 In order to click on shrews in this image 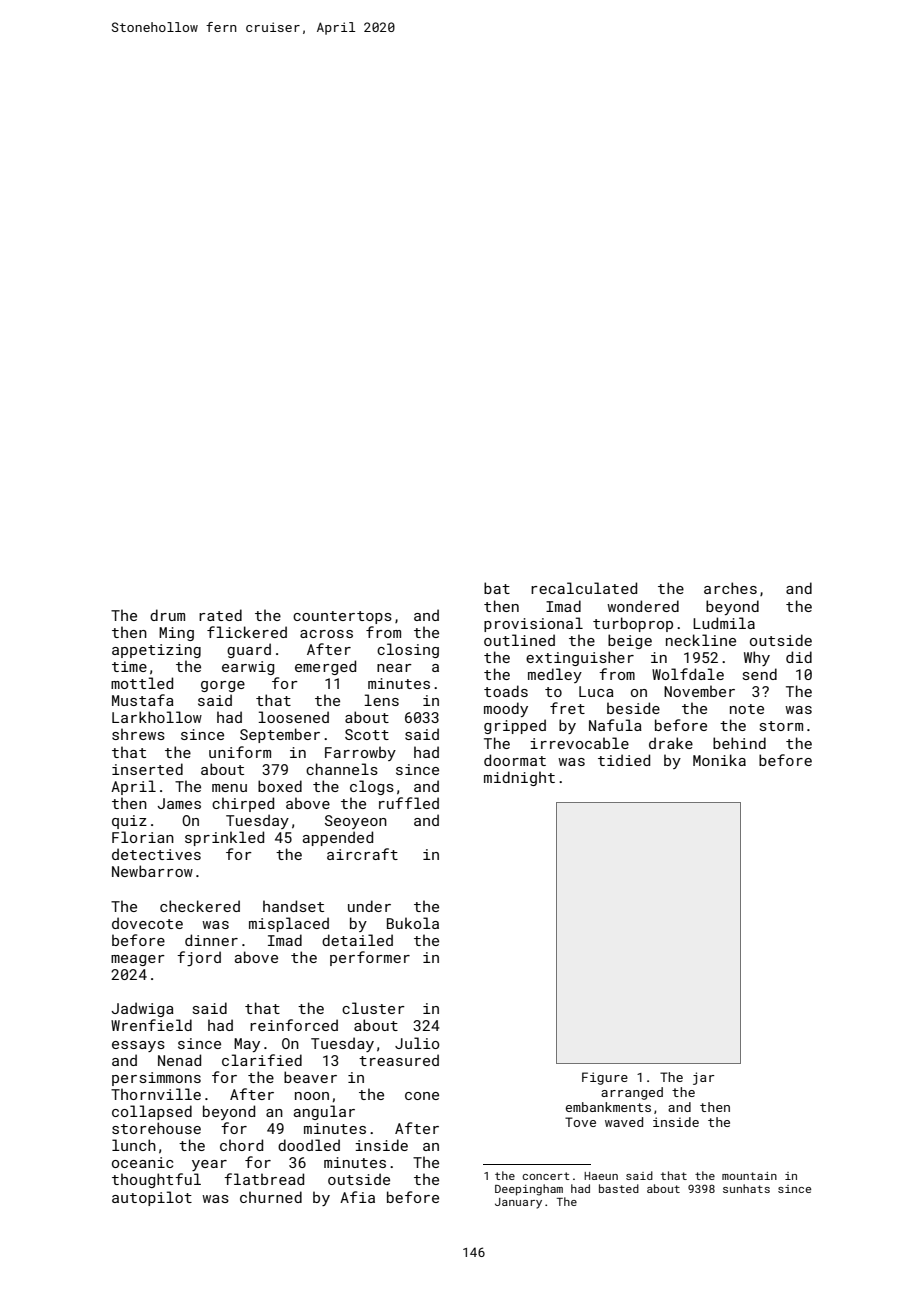, I will do `click(138, 734)`.
